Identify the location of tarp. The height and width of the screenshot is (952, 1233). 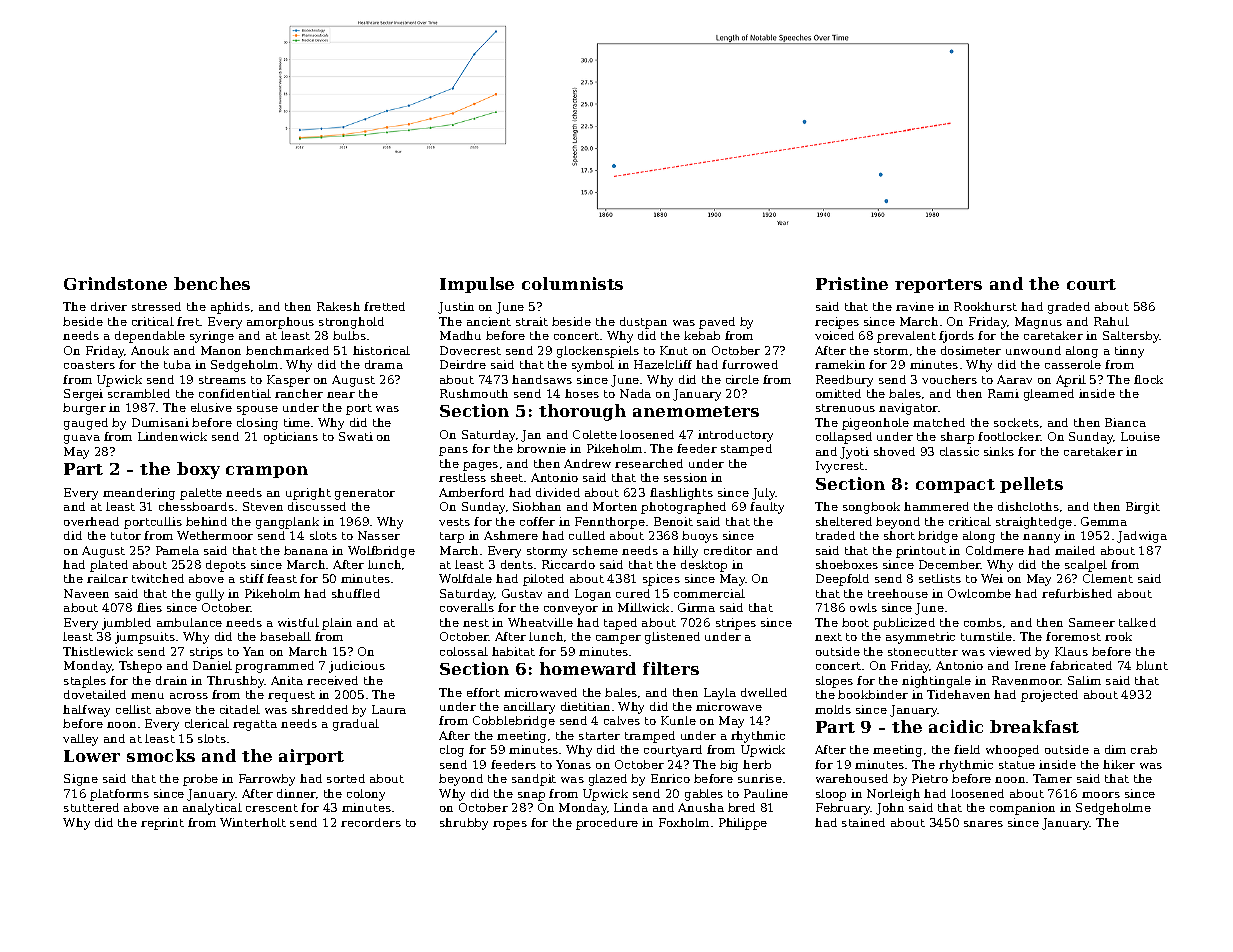
(452, 537).
